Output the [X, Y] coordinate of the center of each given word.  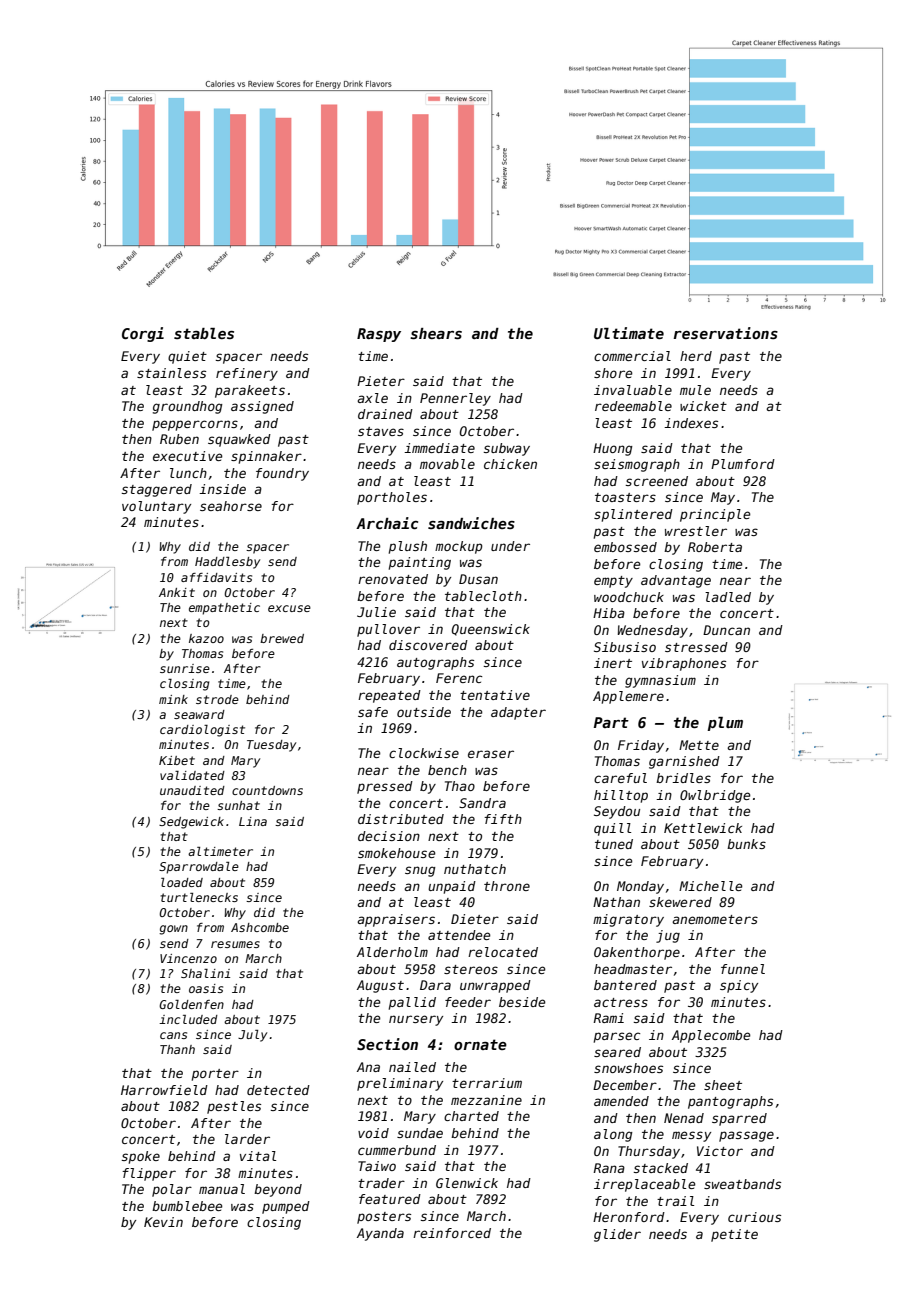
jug [668, 936]
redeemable [633, 406]
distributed [401, 819]
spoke [141, 1157]
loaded [182, 882]
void [373, 1133]
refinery [247, 374]
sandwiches [471, 523]
